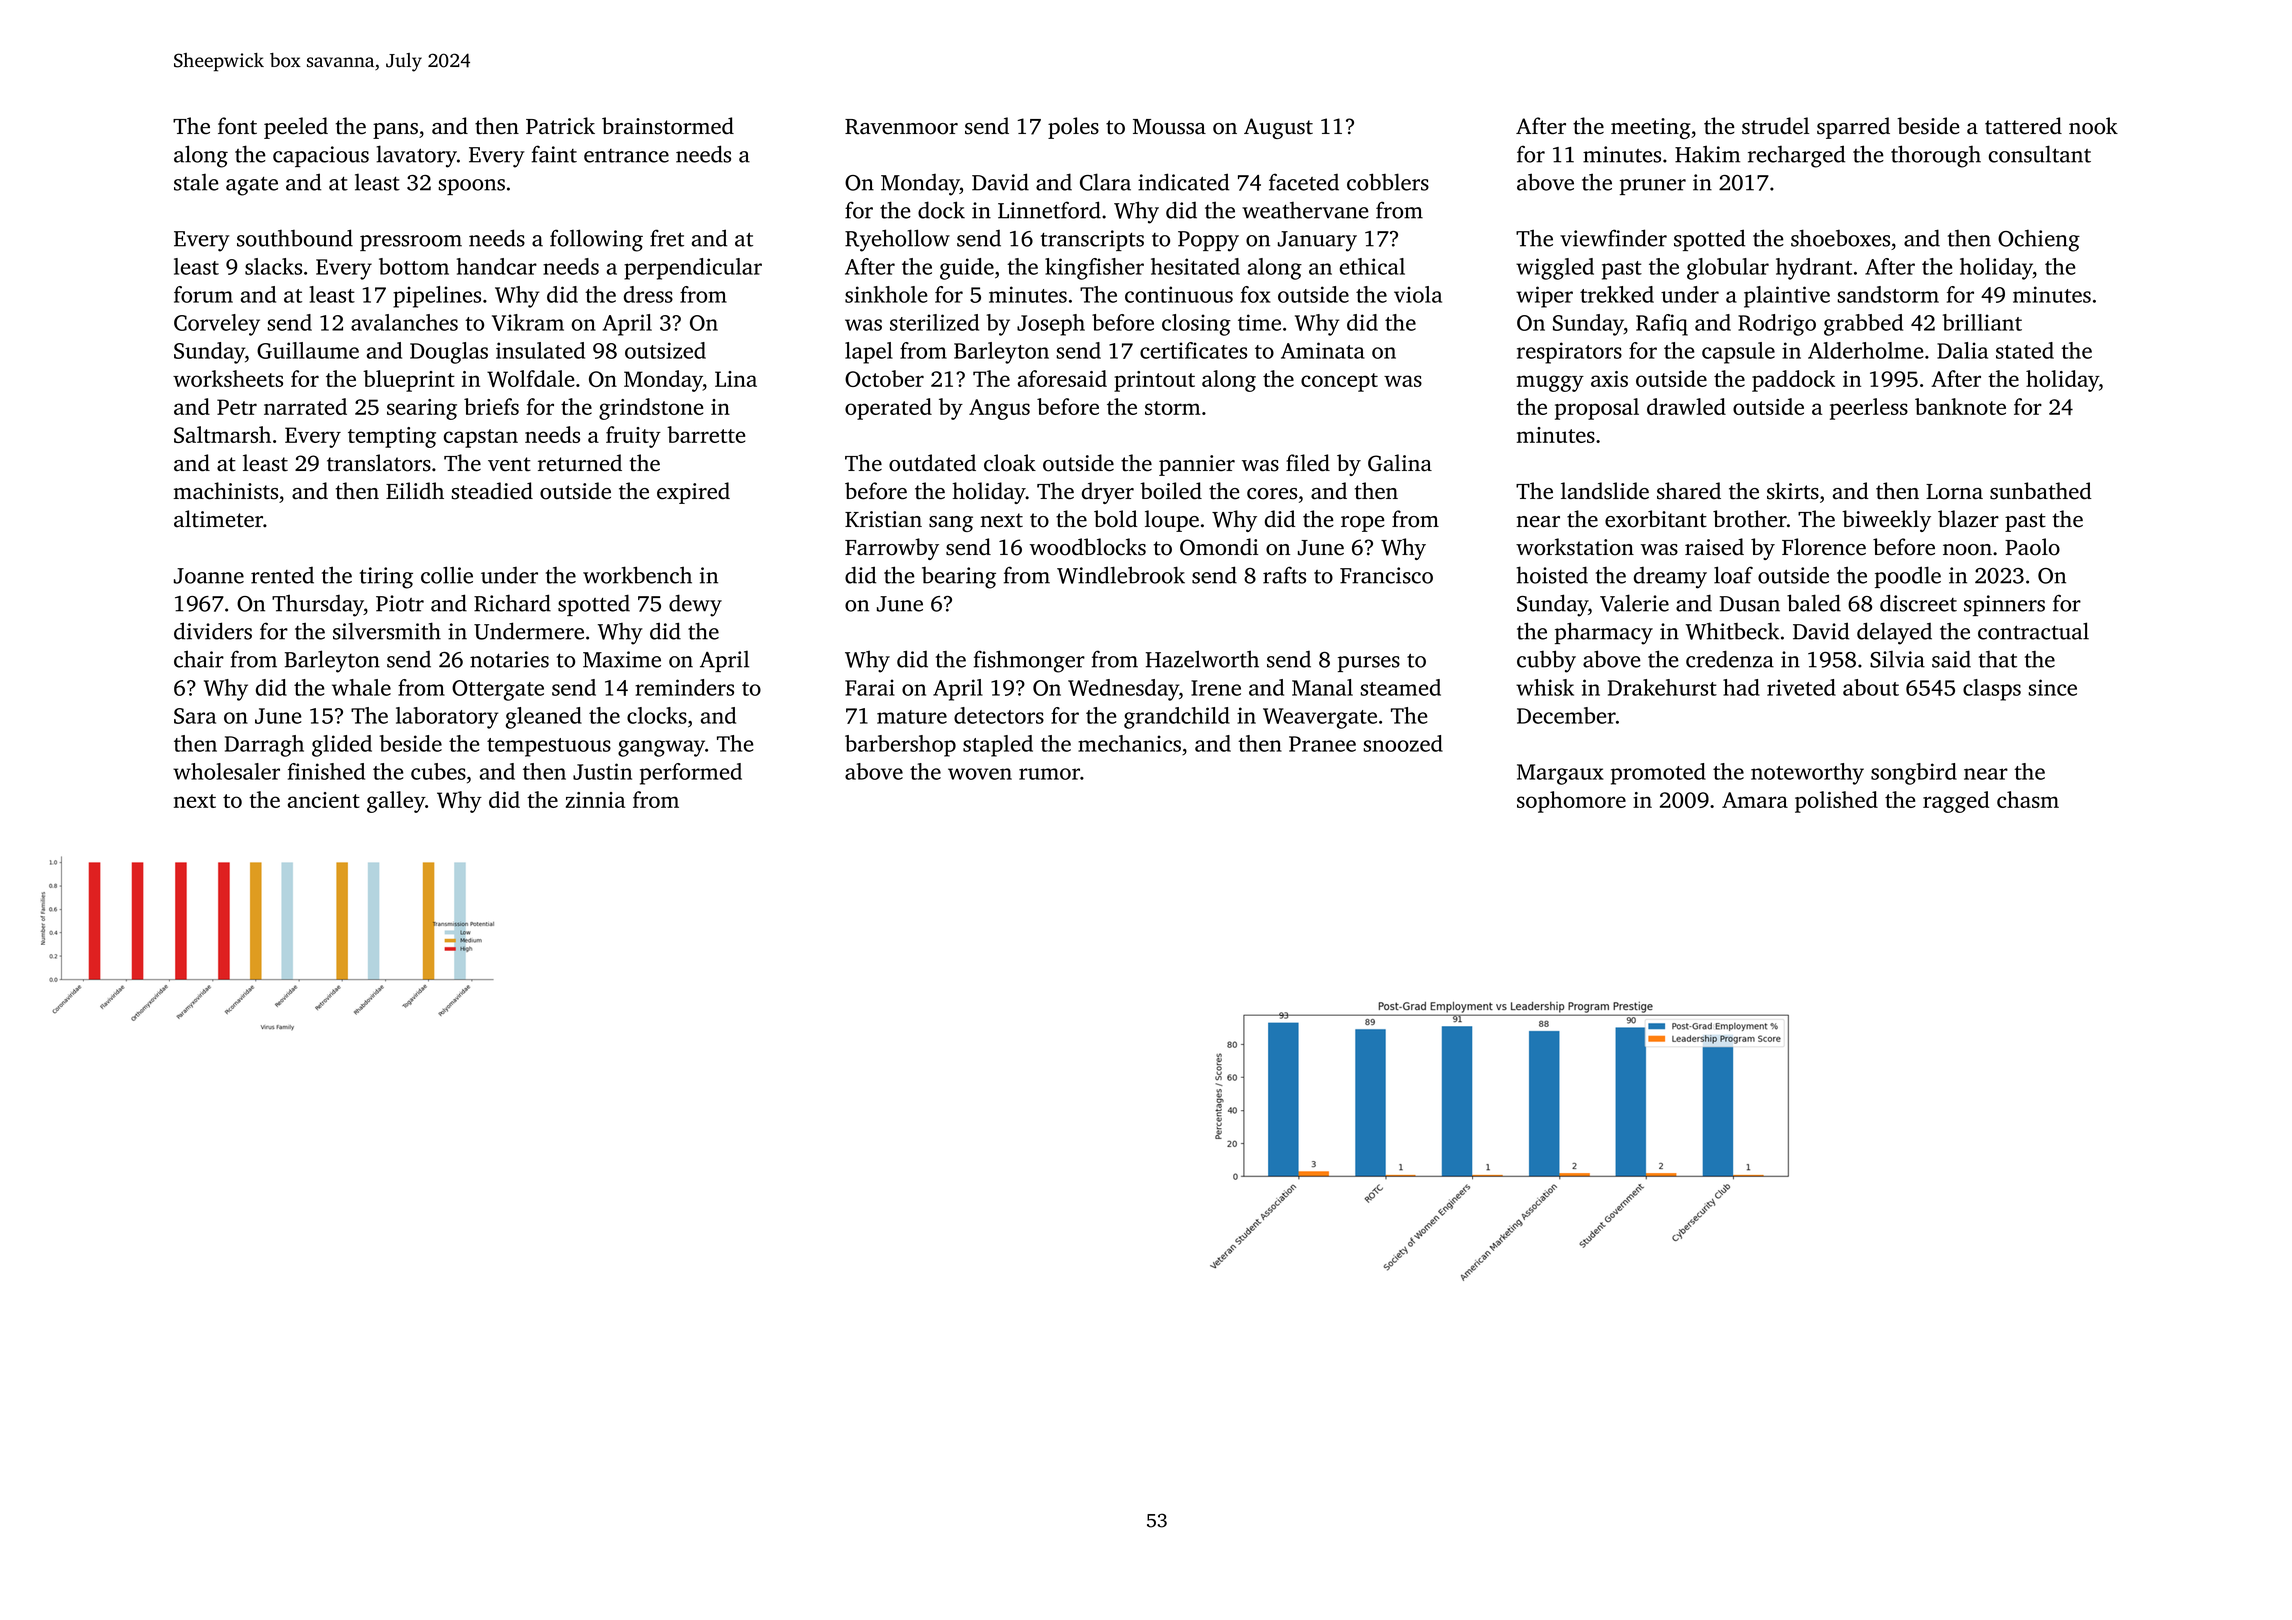 Image resolution: width=2292 pixels, height=1620 pixels. What do you see at coordinates (386, 578) in the page?
I see `tiring` at bounding box center [386, 578].
